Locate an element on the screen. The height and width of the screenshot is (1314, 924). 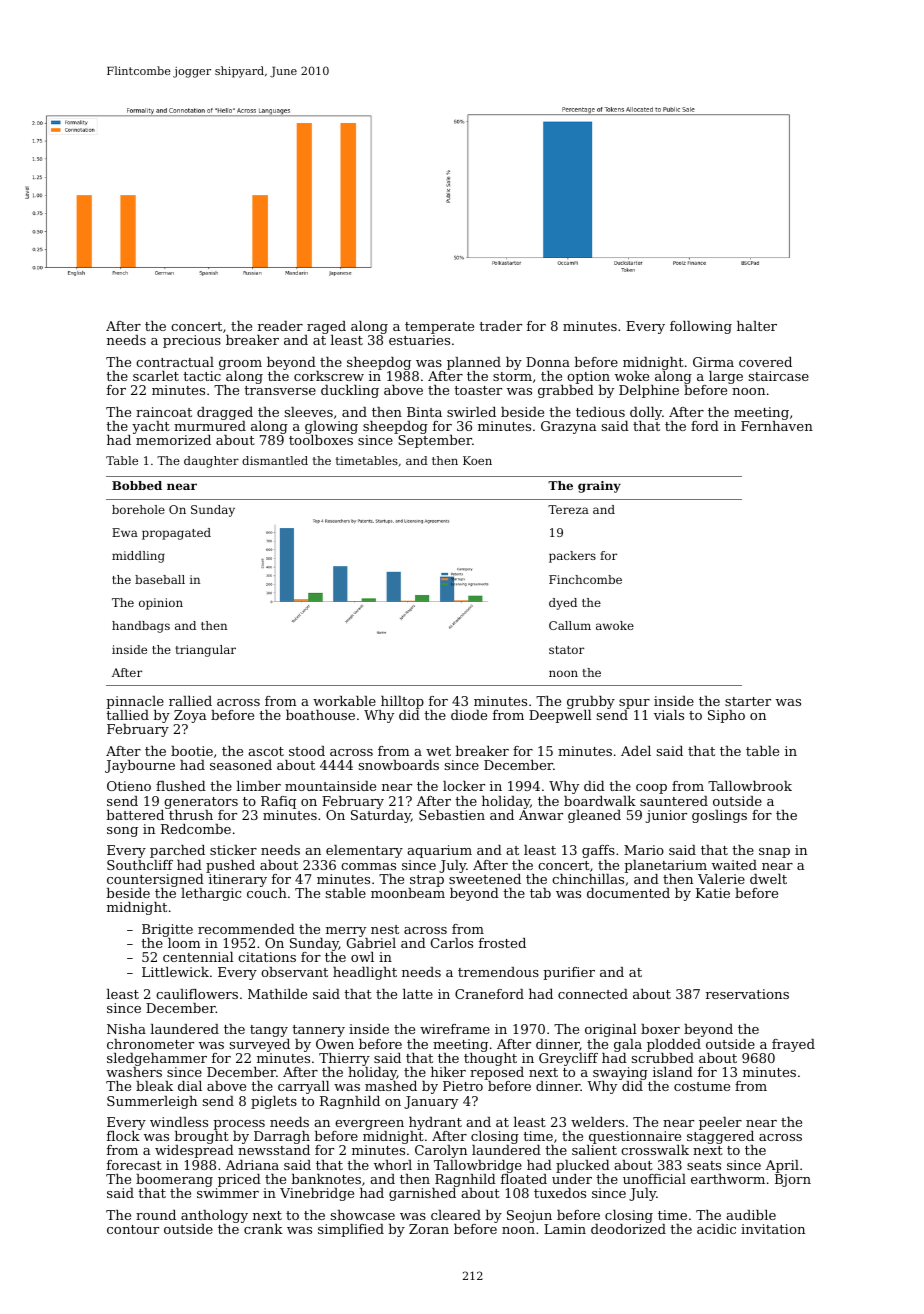
washers is located at coordinates (134, 1072).
